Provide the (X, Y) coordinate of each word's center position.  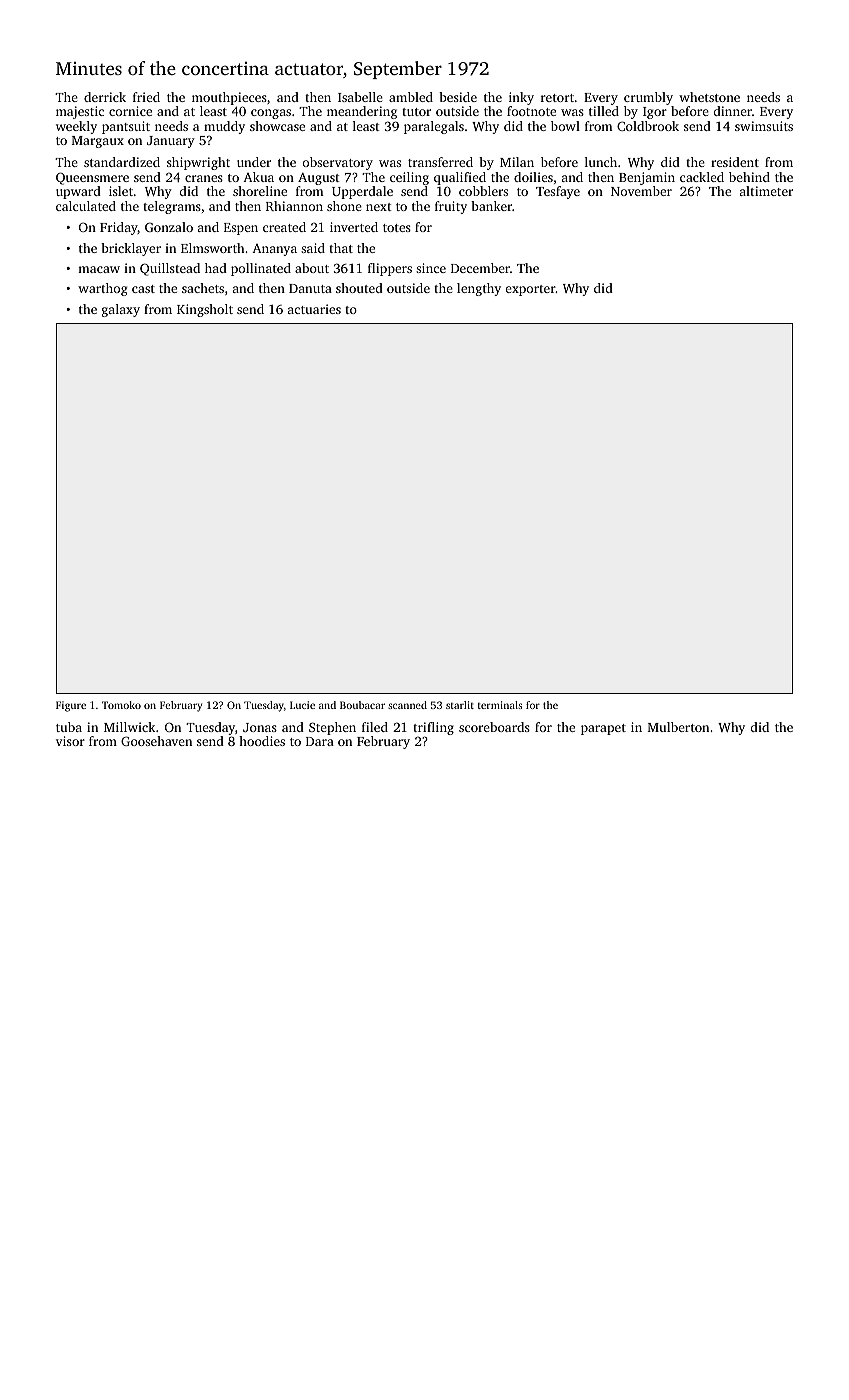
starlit (460, 705)
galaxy (121, 310)
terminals (500, 705)
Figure (71, 706)
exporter (531, 290)
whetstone (709, 97)
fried (146, 97)
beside (458, 97)
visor (70, 741)
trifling (433, 729)
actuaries (314, 309)
